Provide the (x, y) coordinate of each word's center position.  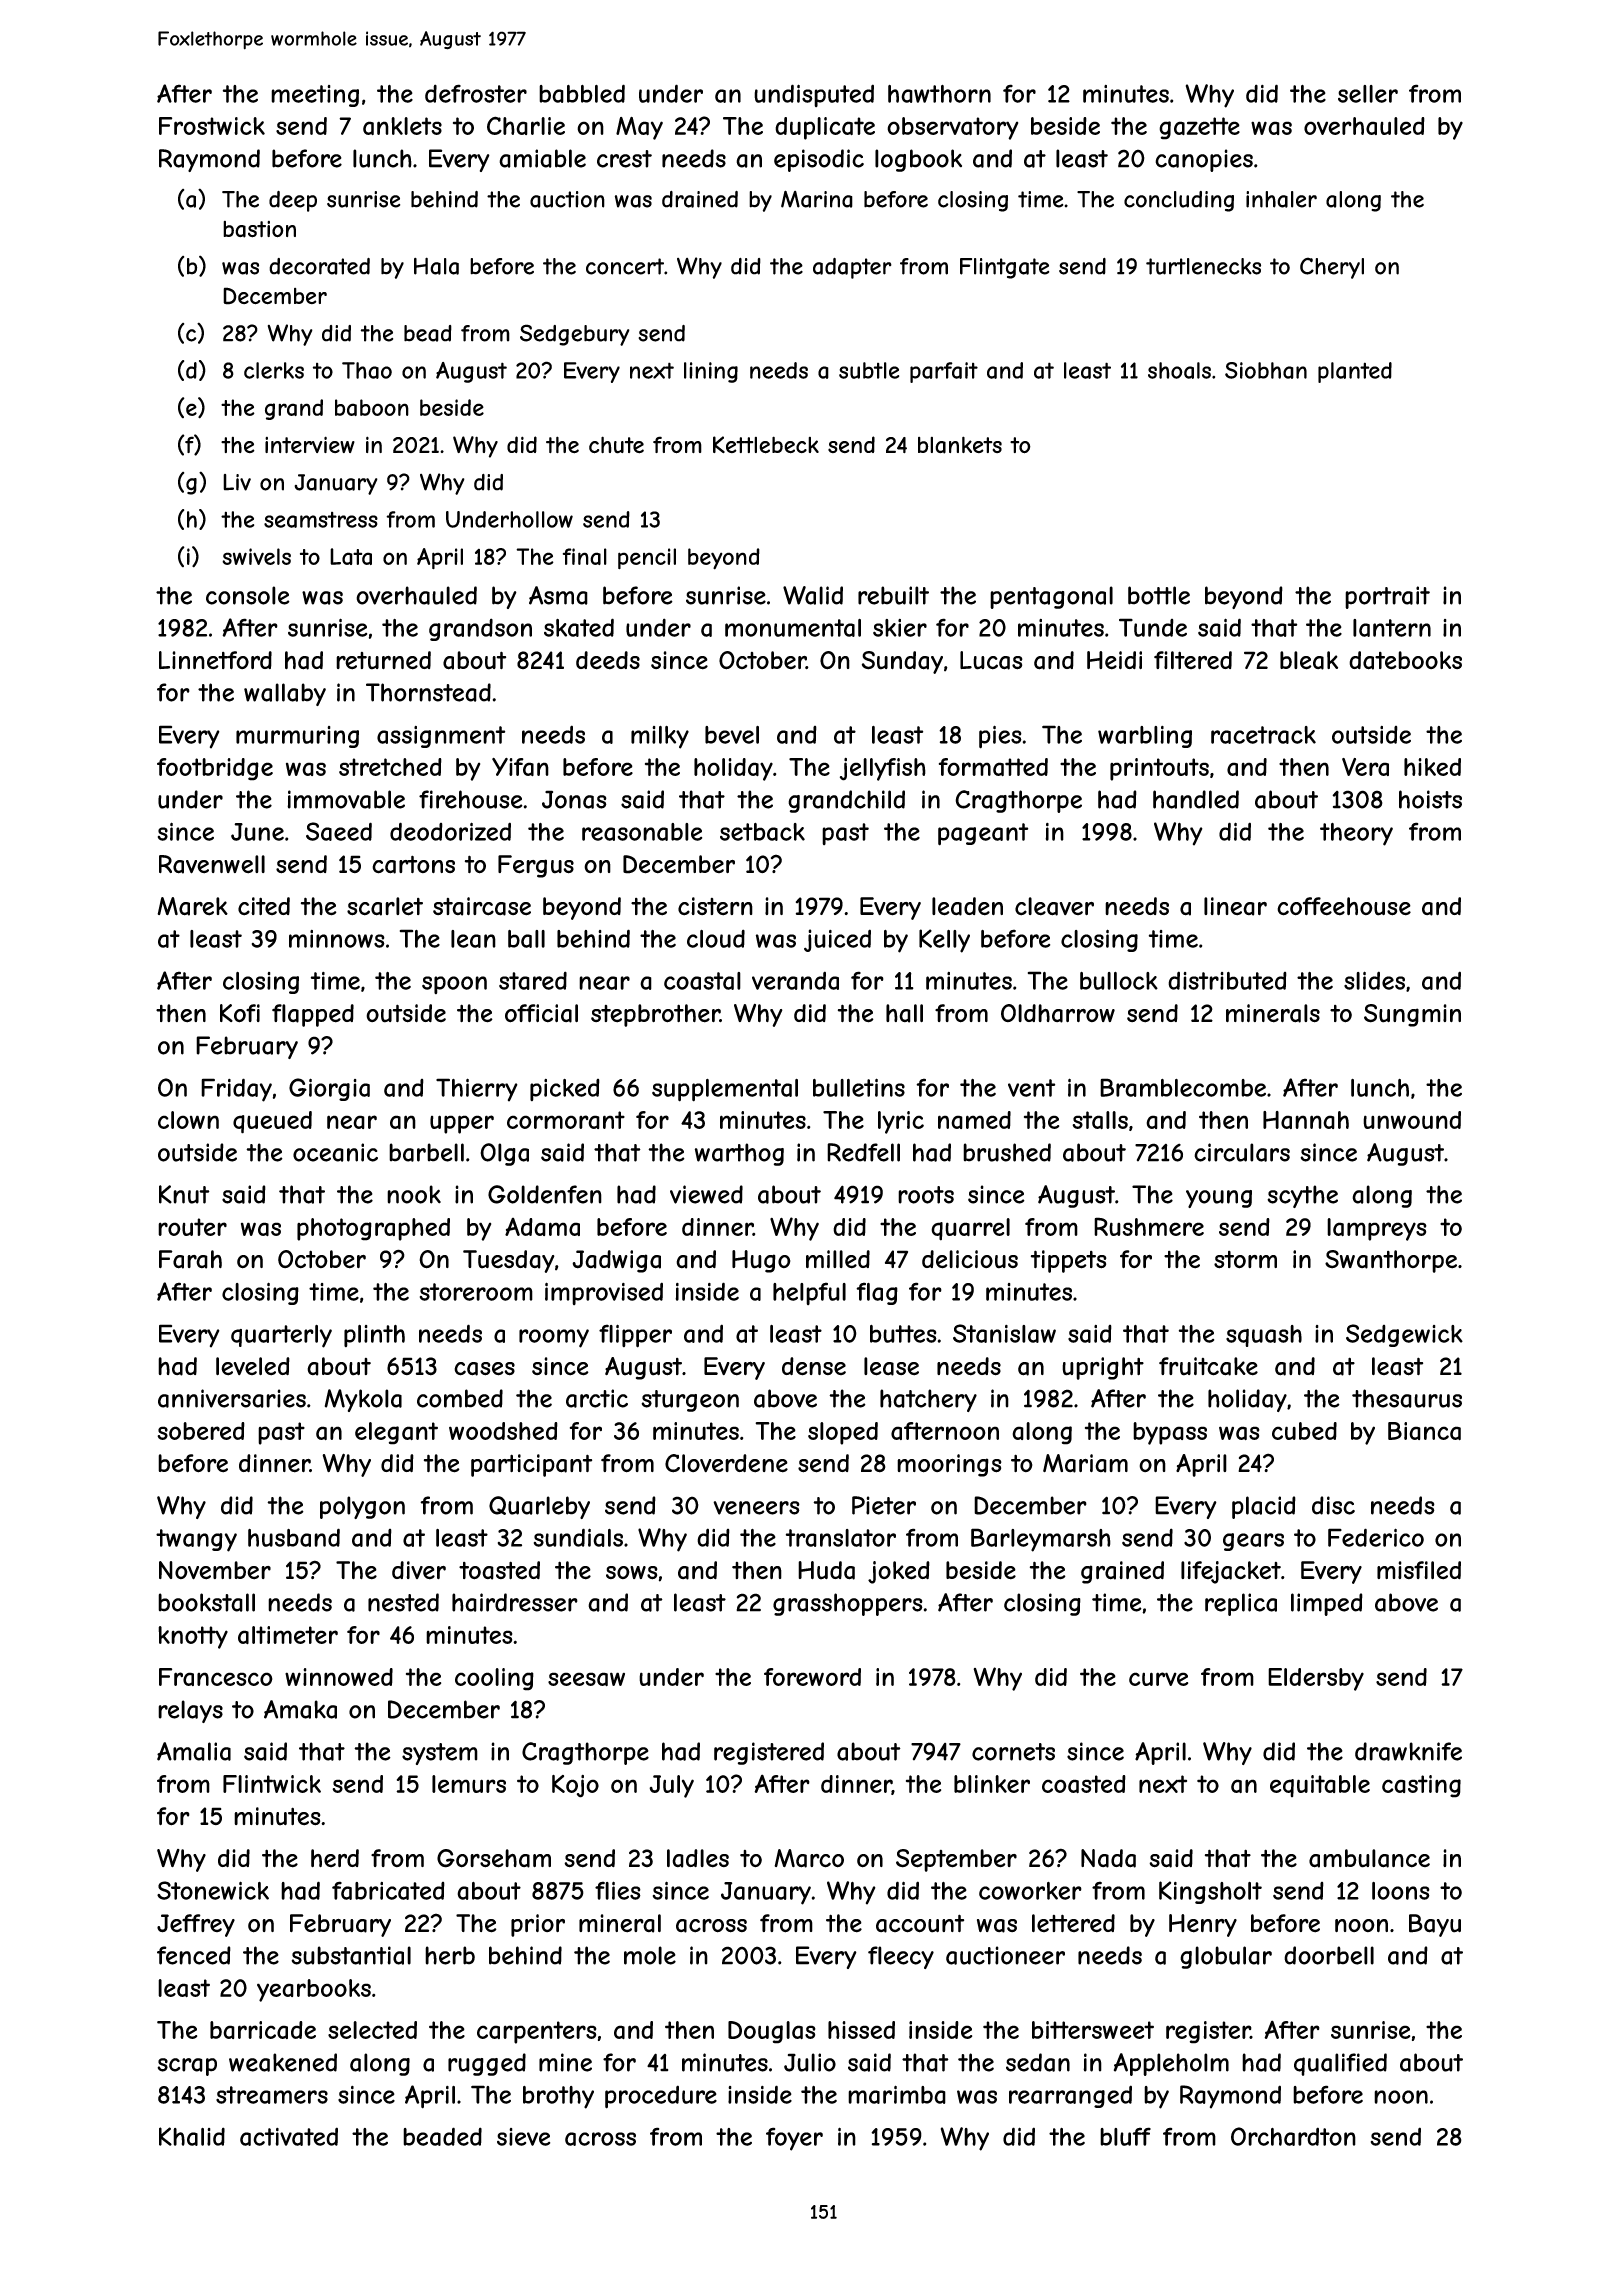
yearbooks (314, 1990)
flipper (635, 1336)
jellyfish (883, 769)
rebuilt (893, 595)
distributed (1227, 980)
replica (1241, 1604)
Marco (809, 1858)
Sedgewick (1404, 1335)
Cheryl (1332, 268)
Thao (367, 370)
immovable (346, 799)
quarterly (281, 1336)
